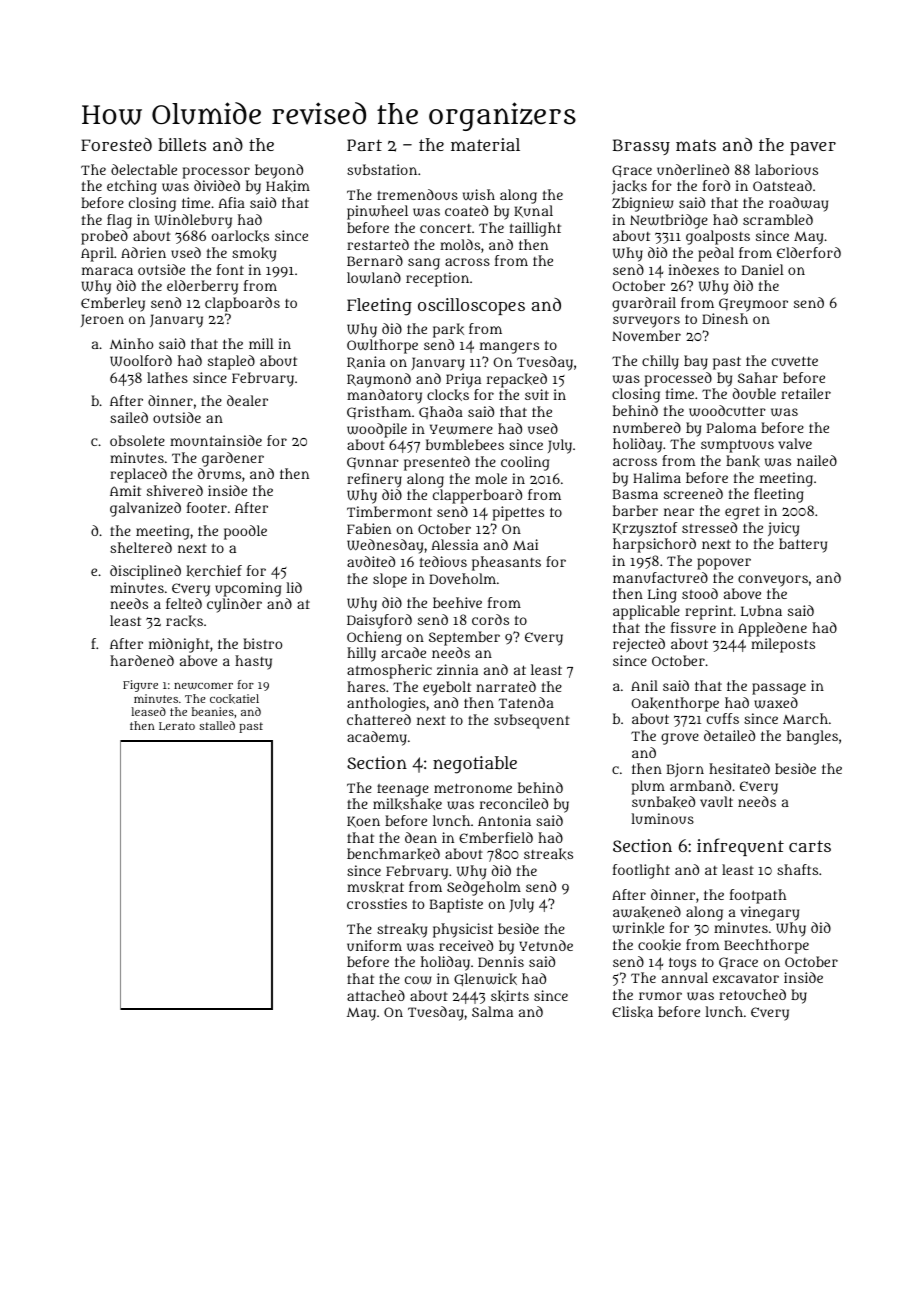 The width and height of the page is (924, 1308). Describe the element at coordinates (752, 994) in the page. I see `retouched` at that location.
